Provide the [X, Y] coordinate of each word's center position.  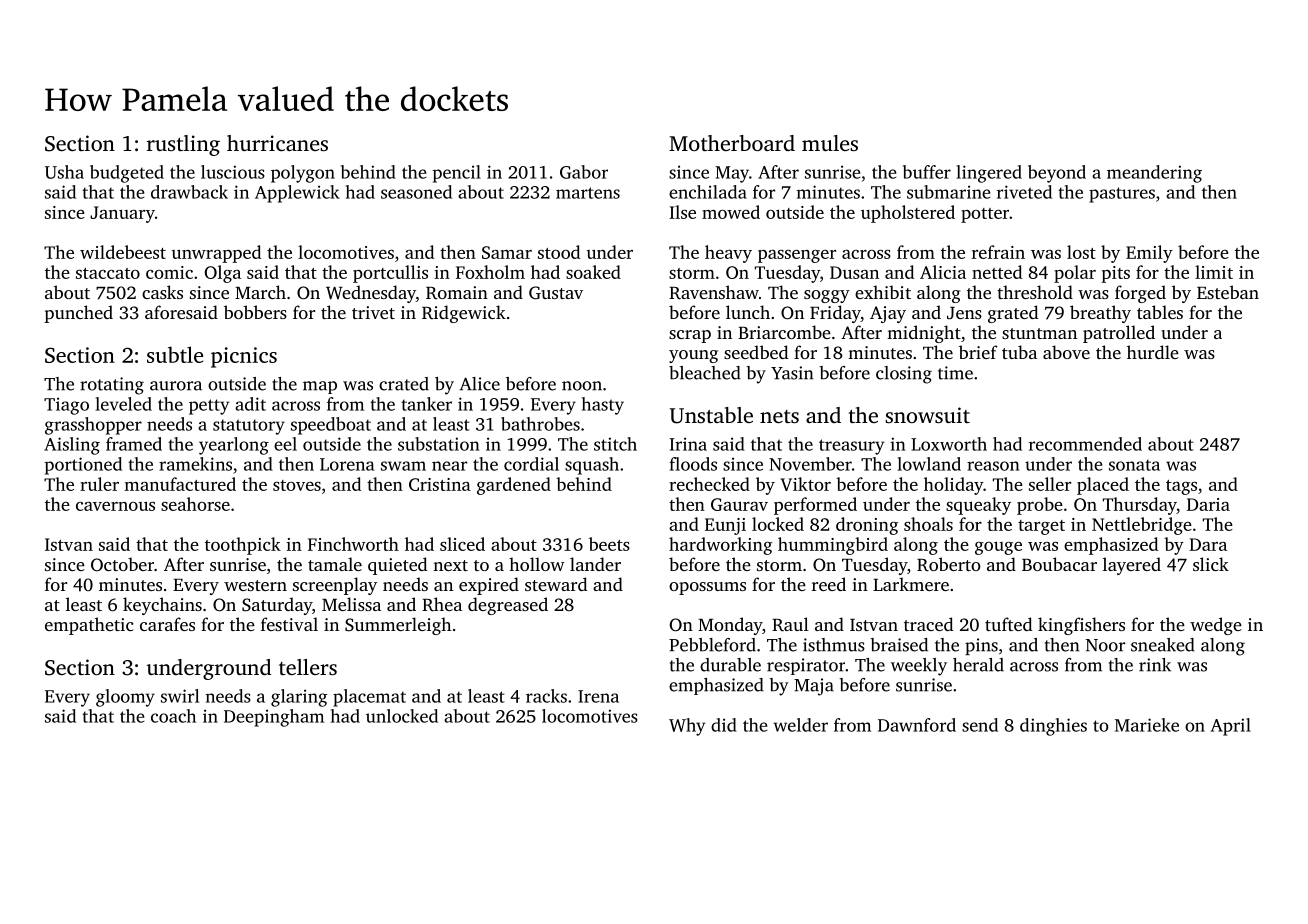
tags [1181, 487]
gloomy [125, 698]
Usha [64, 172]
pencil [457, 174]
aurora [176, 386]
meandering [1154, 174]
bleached [705, 373]
